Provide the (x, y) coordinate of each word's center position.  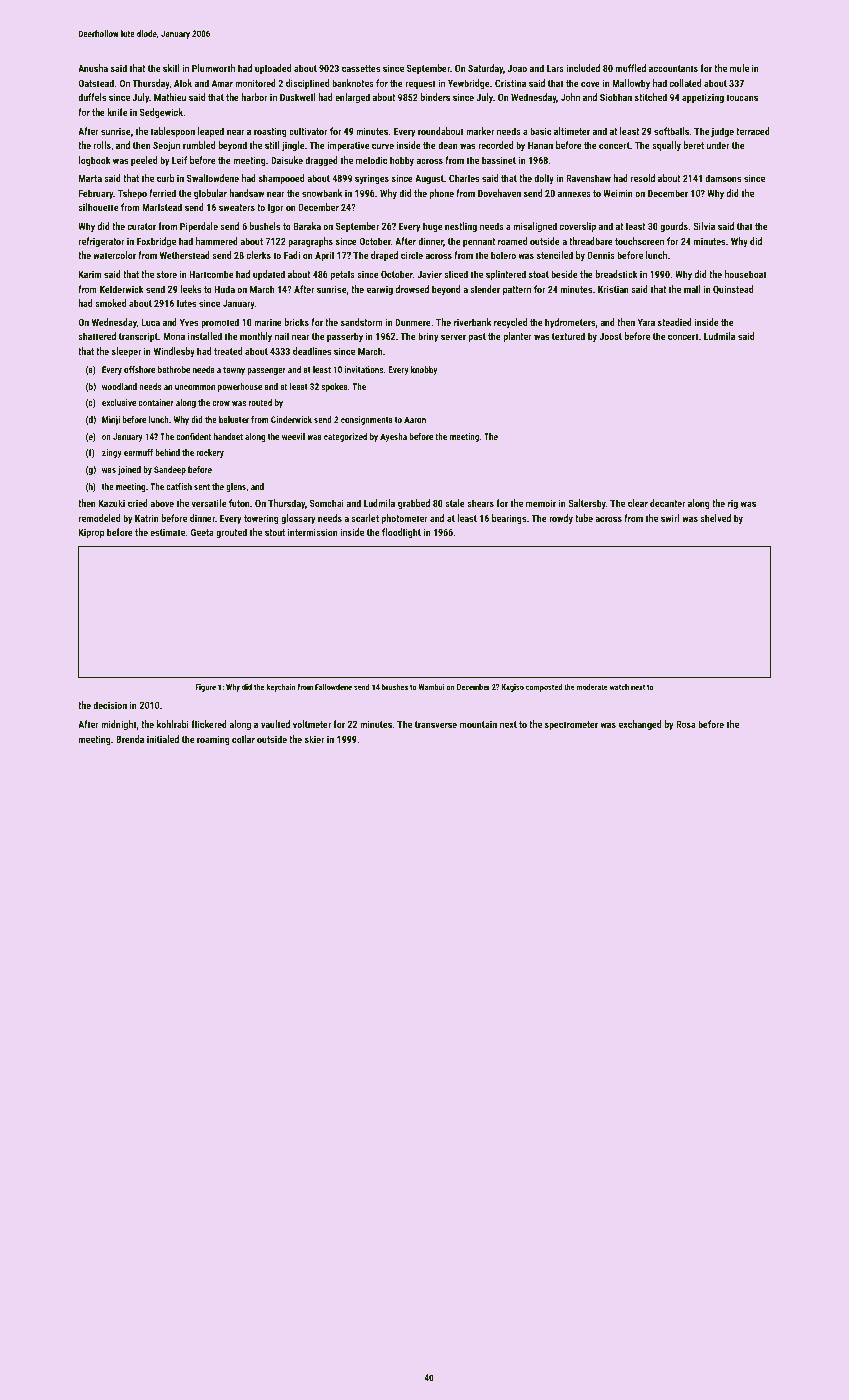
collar (243, 739)
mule (739, 68)
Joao (517, 68)
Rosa (686, 724)
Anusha (93, 68)
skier (315, 739)
